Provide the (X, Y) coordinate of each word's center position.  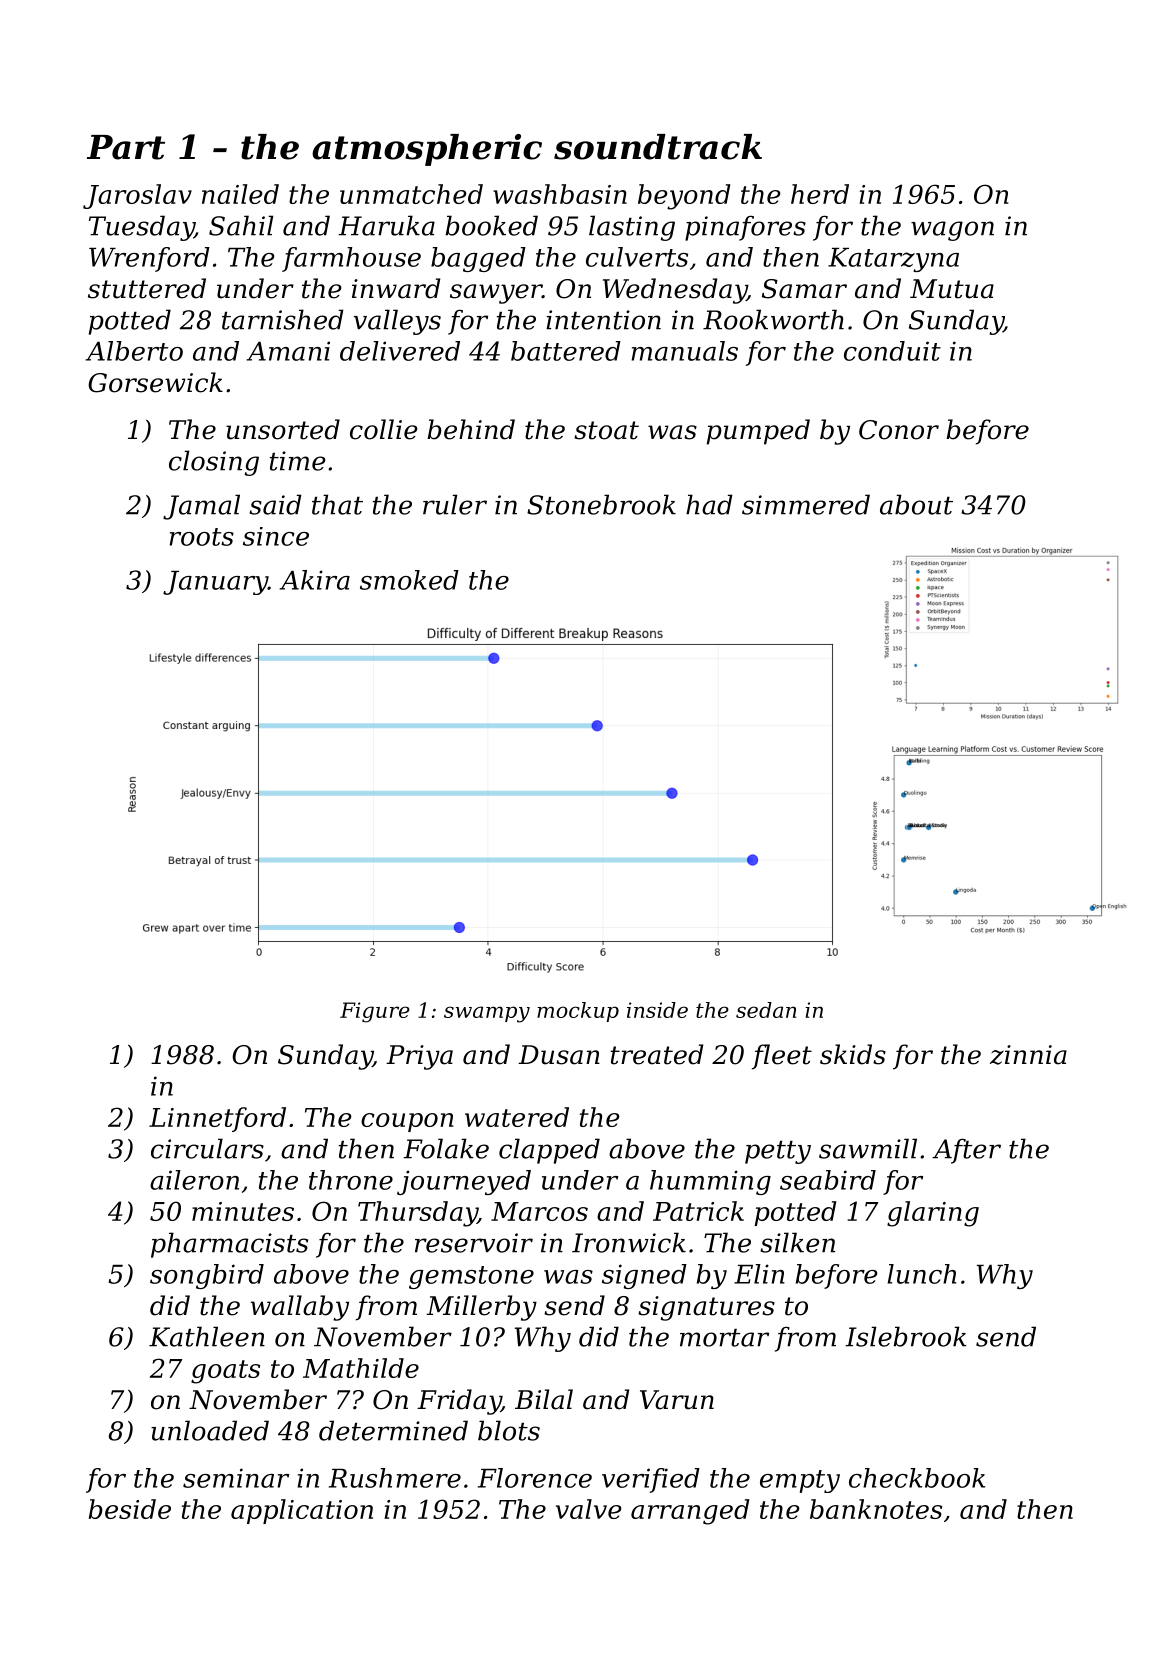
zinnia (1028, 1055)
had (709, 504)
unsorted (283, 429)
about (916, 504)
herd (820, 194)
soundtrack (658, 147)
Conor (899, 430)
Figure (375, 1012)
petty (778, 1152)
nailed (240, 194)
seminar (236, 1478)
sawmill (868, 1148)
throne (351, 1180)
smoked (409, 580)
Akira (315, 580)
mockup (578, 1012)
